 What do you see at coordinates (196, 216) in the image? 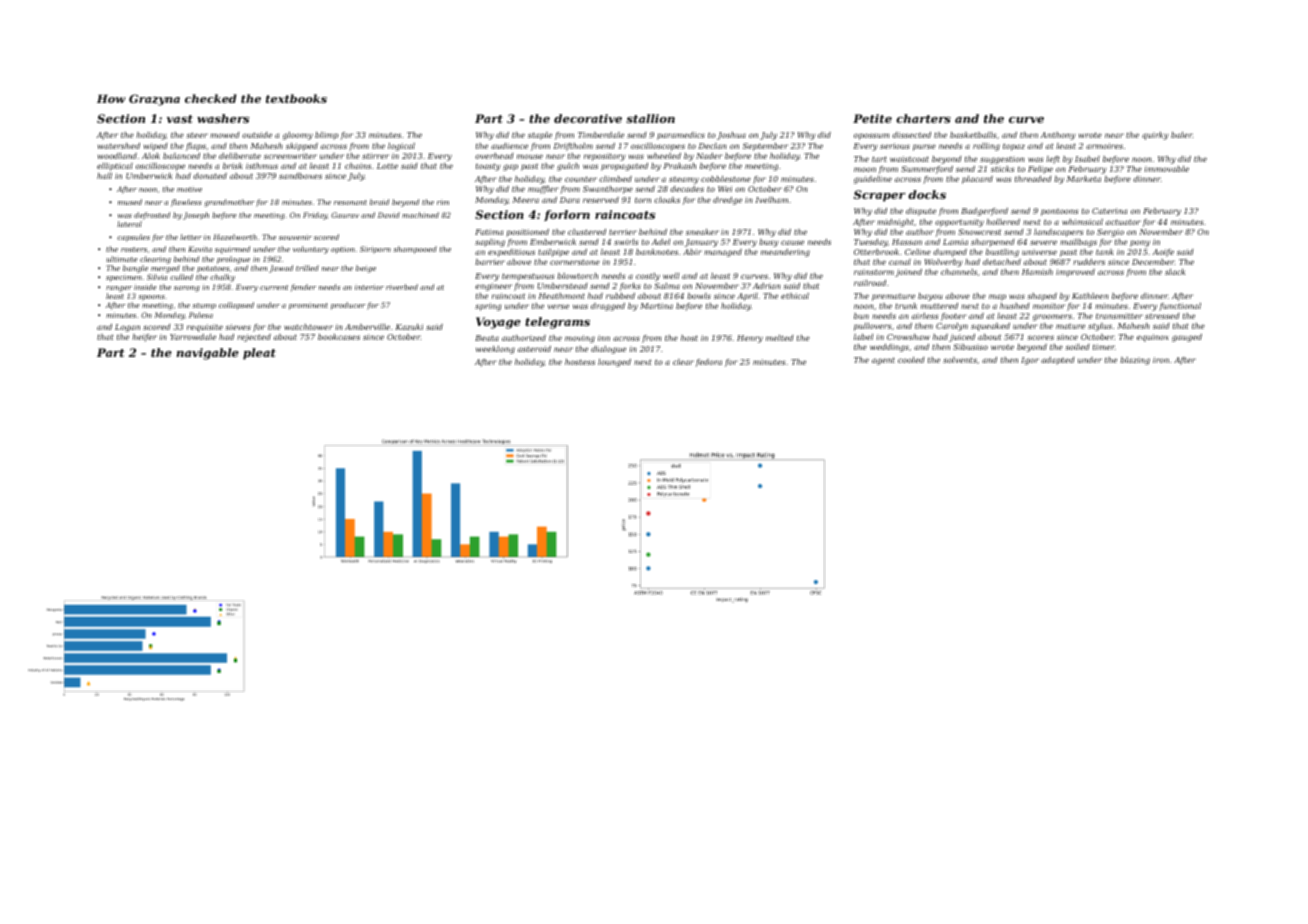
I see `Joseph` at bounding box center [196, 216].
